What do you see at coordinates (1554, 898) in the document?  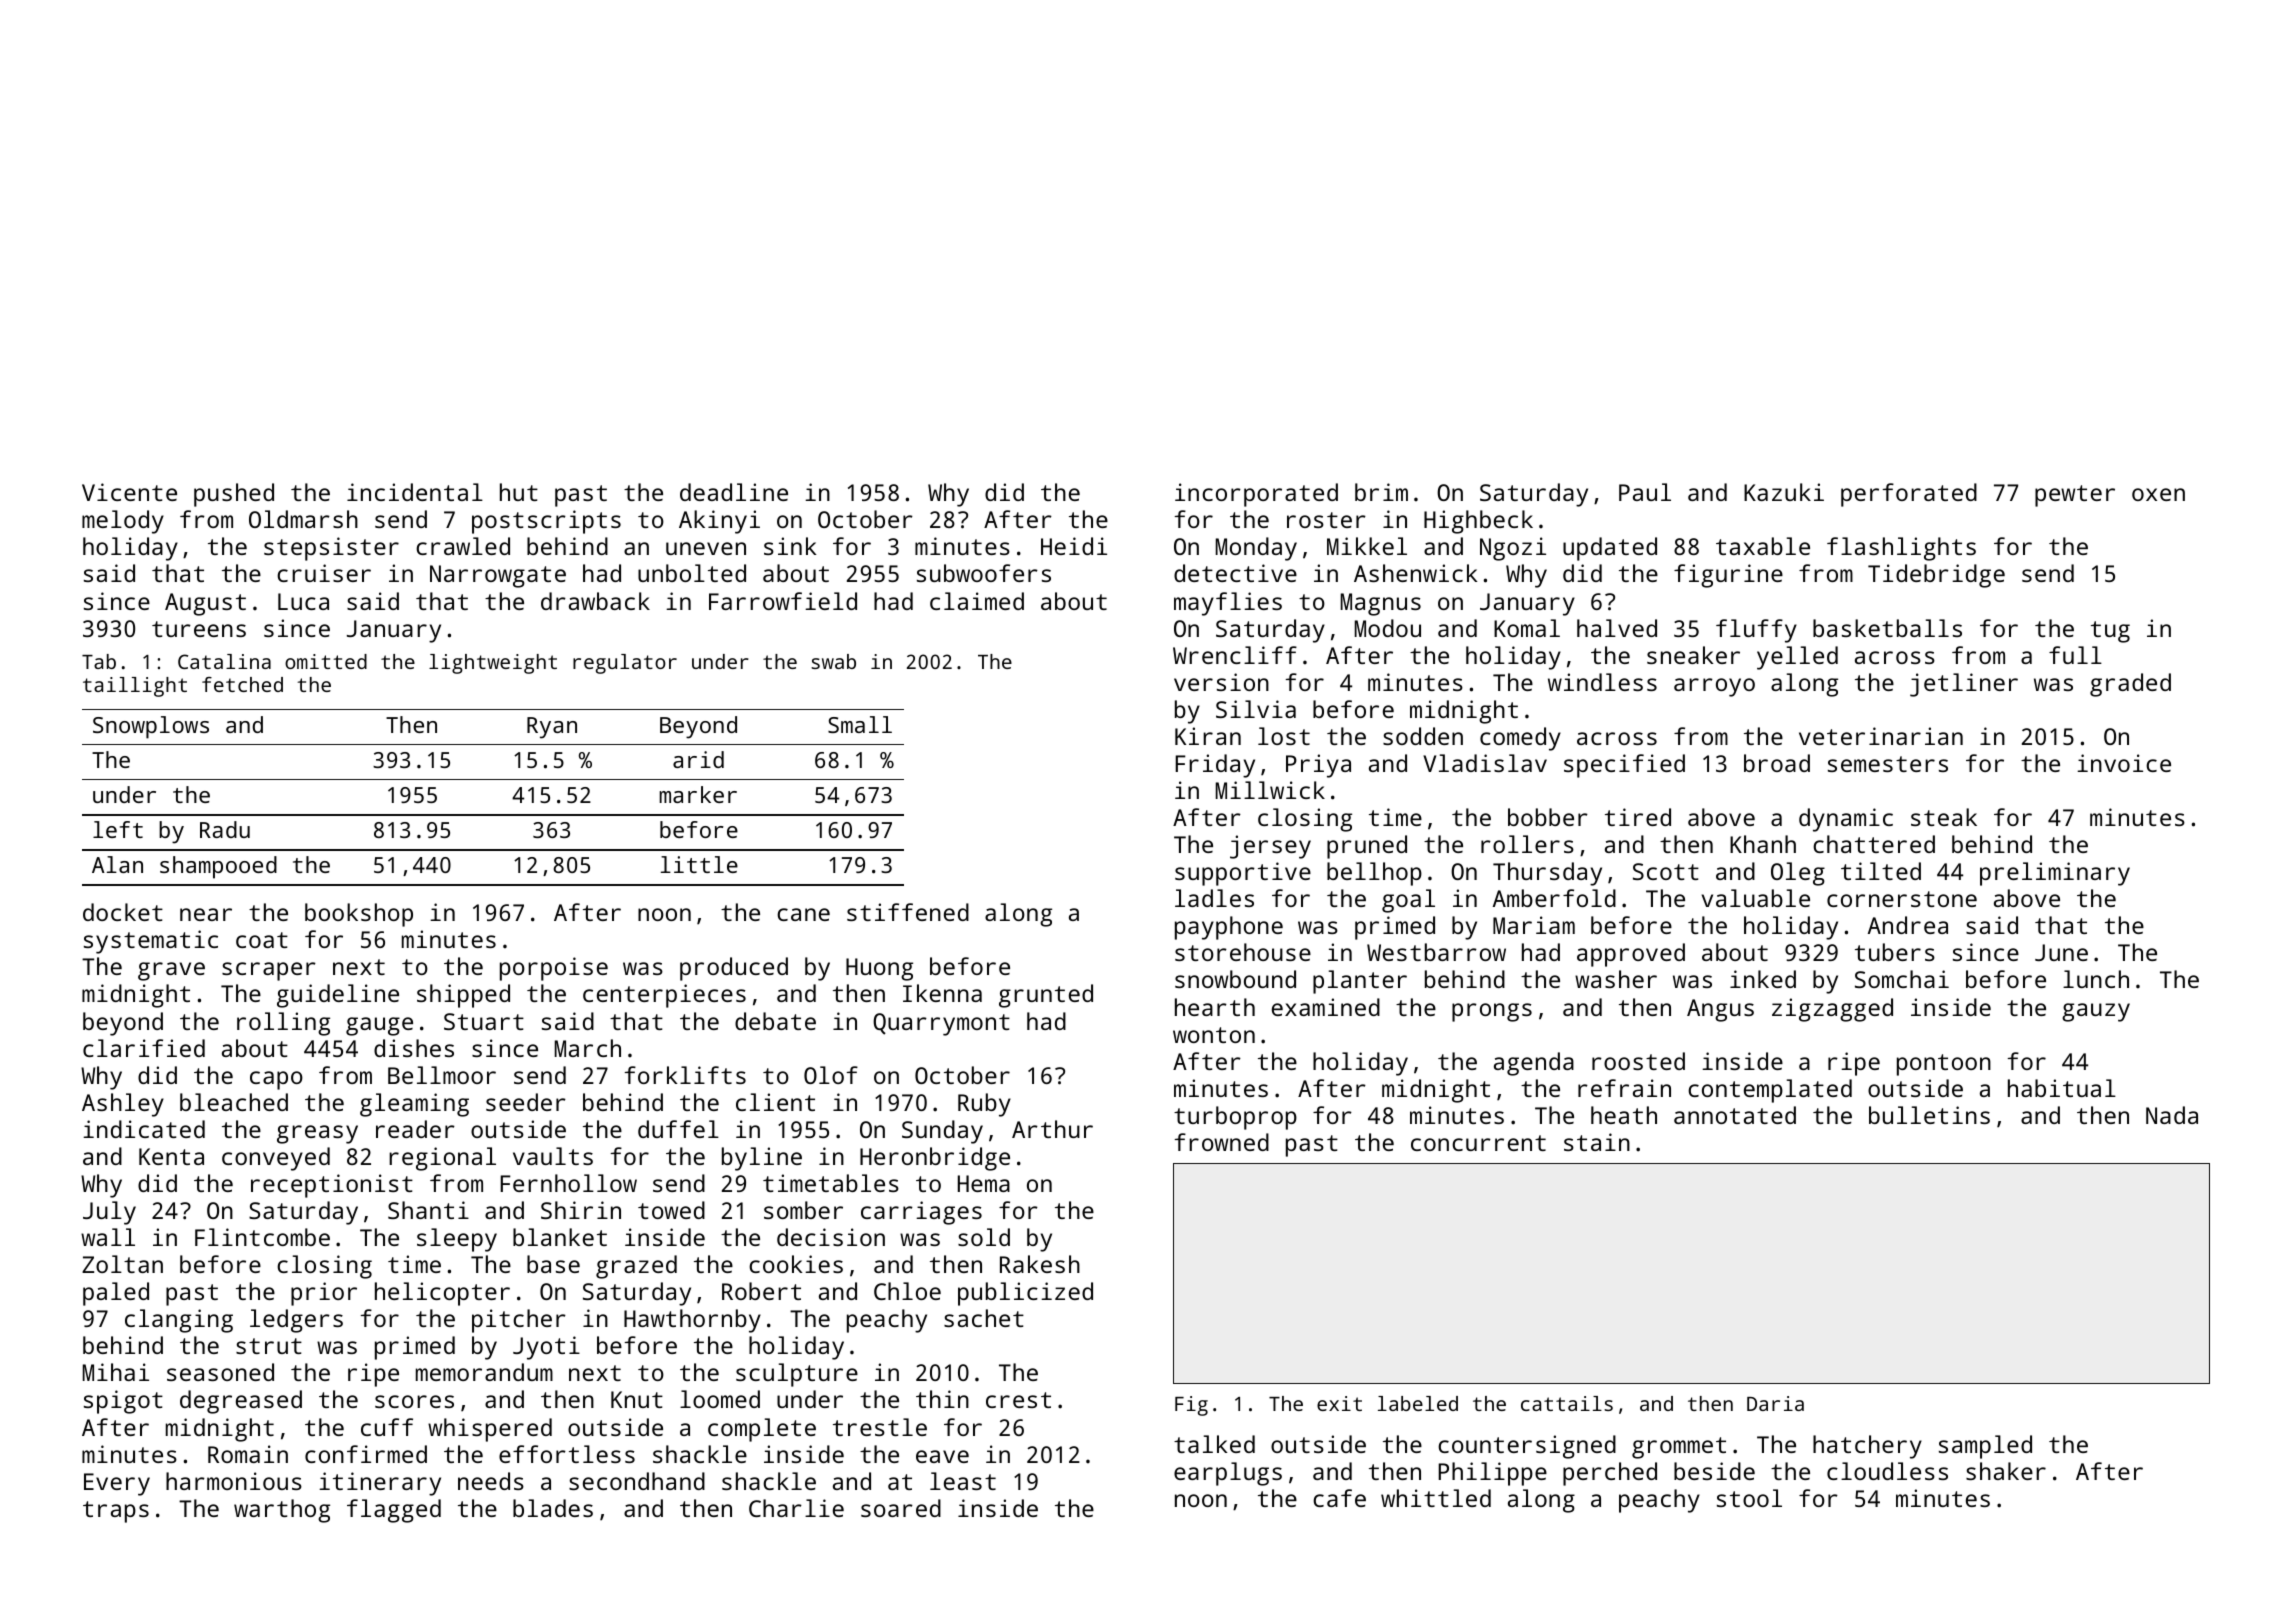 I see `Amberfold` at bounding box center [1554, 898].
